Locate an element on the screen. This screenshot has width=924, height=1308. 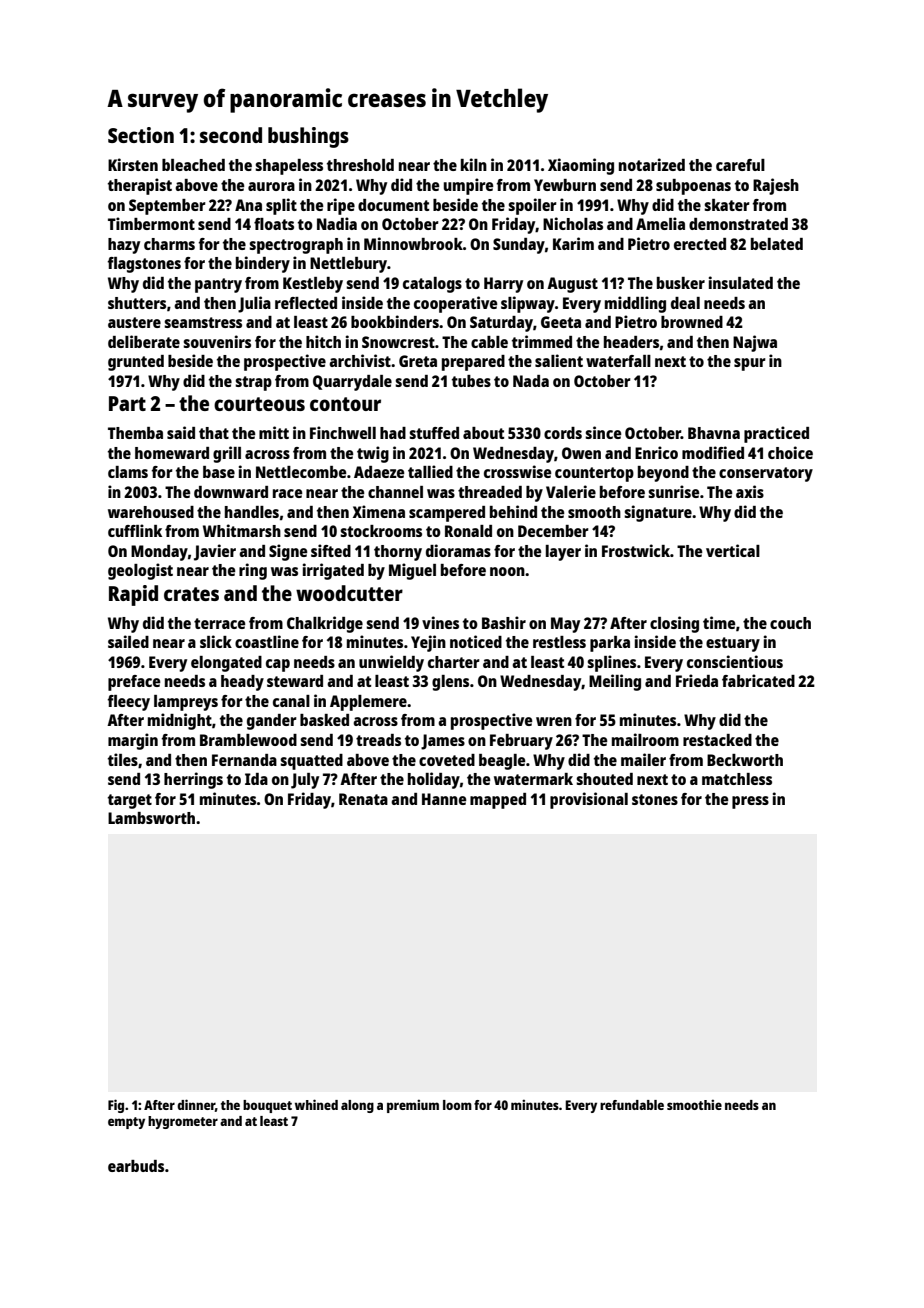
press is located at coordinates (750, 802).
